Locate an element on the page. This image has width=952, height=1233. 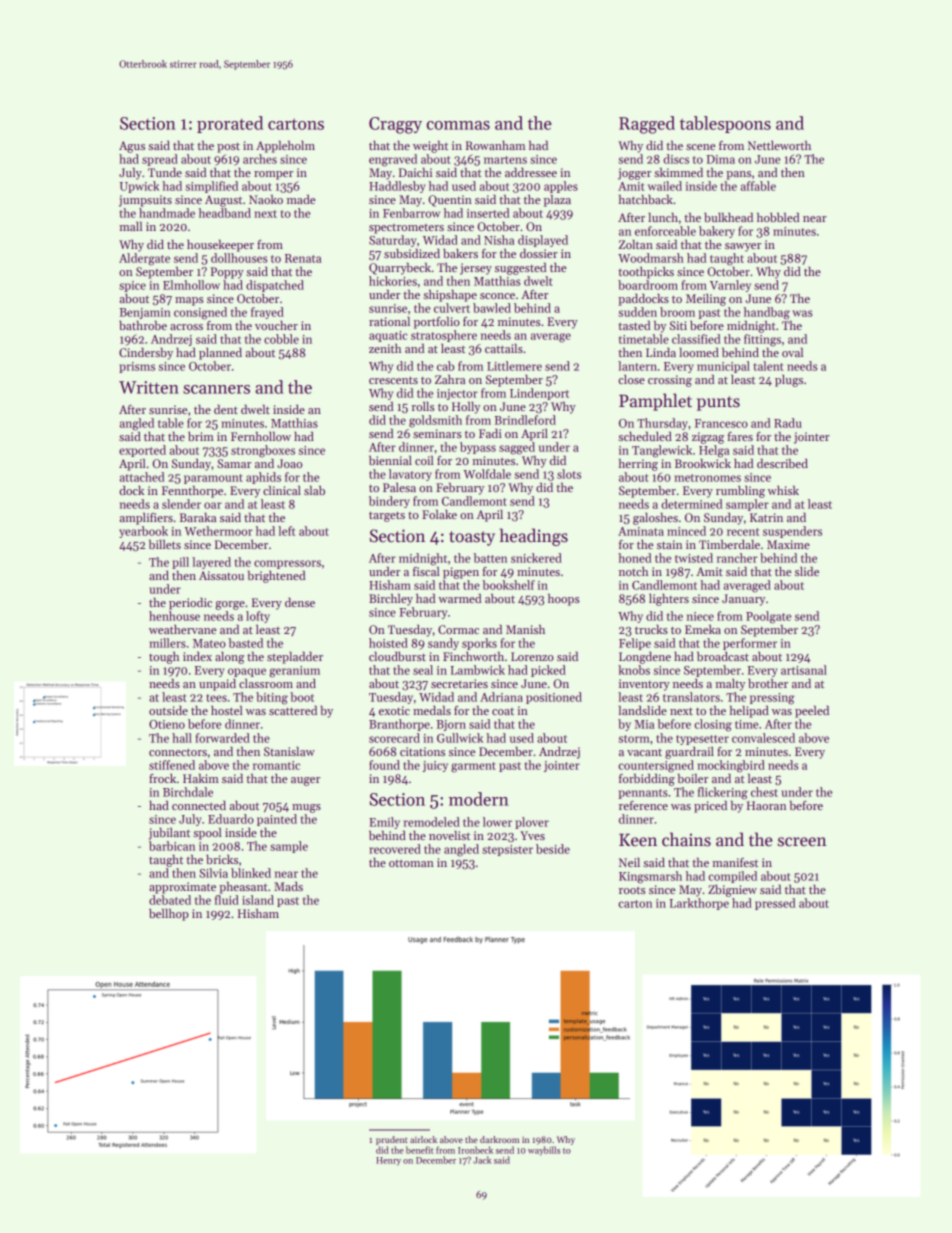
bellhop is located at coordinates (169, 914).
